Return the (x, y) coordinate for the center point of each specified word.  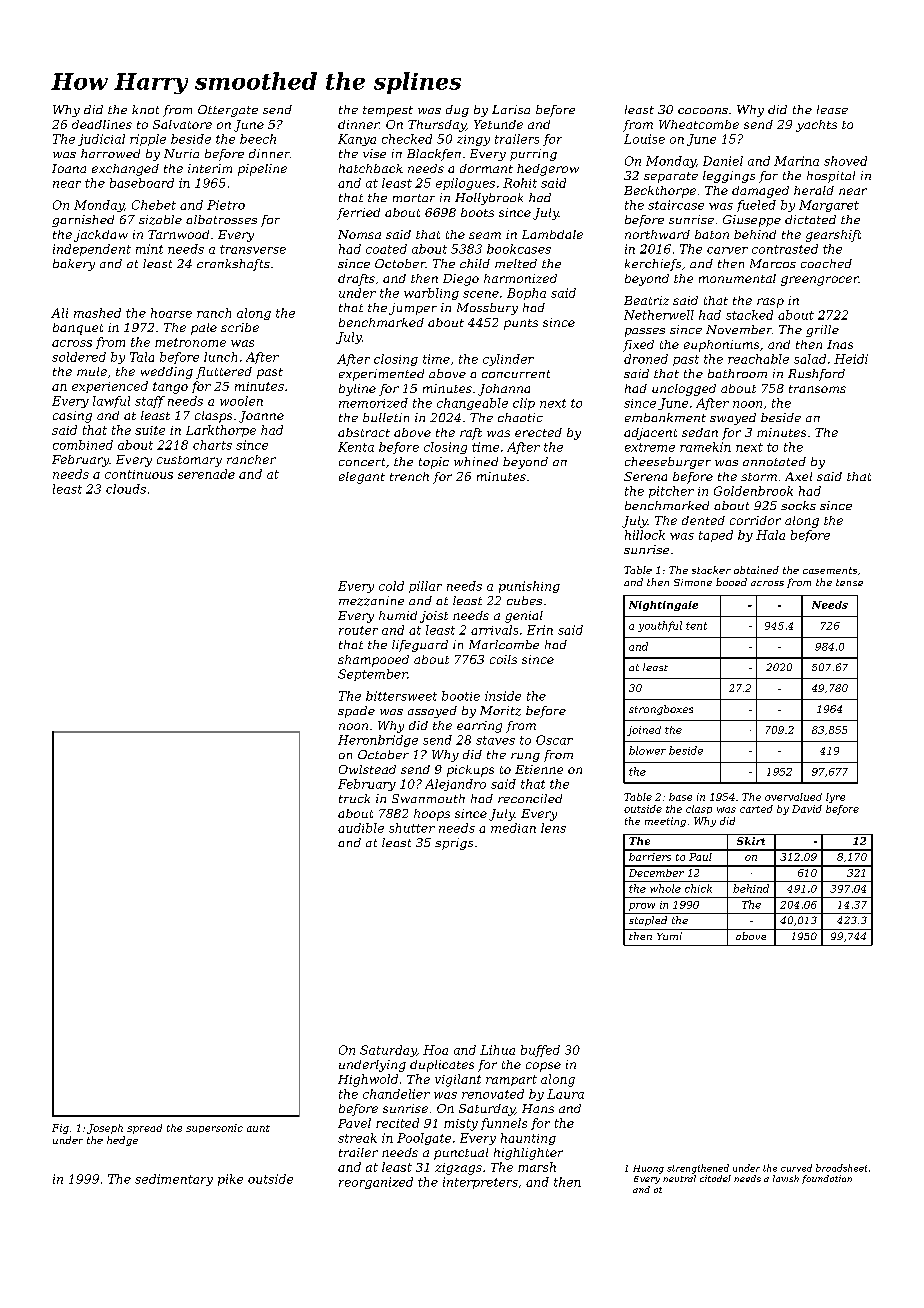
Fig (60, 1129)
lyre (835, 798)
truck (354, 798)
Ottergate (228, 111)
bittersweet (401, 696)
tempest (388, 111)
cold (391, 586)
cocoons (703, 111)
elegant (362, 478)
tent (696, 626)
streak (357, 1138)
